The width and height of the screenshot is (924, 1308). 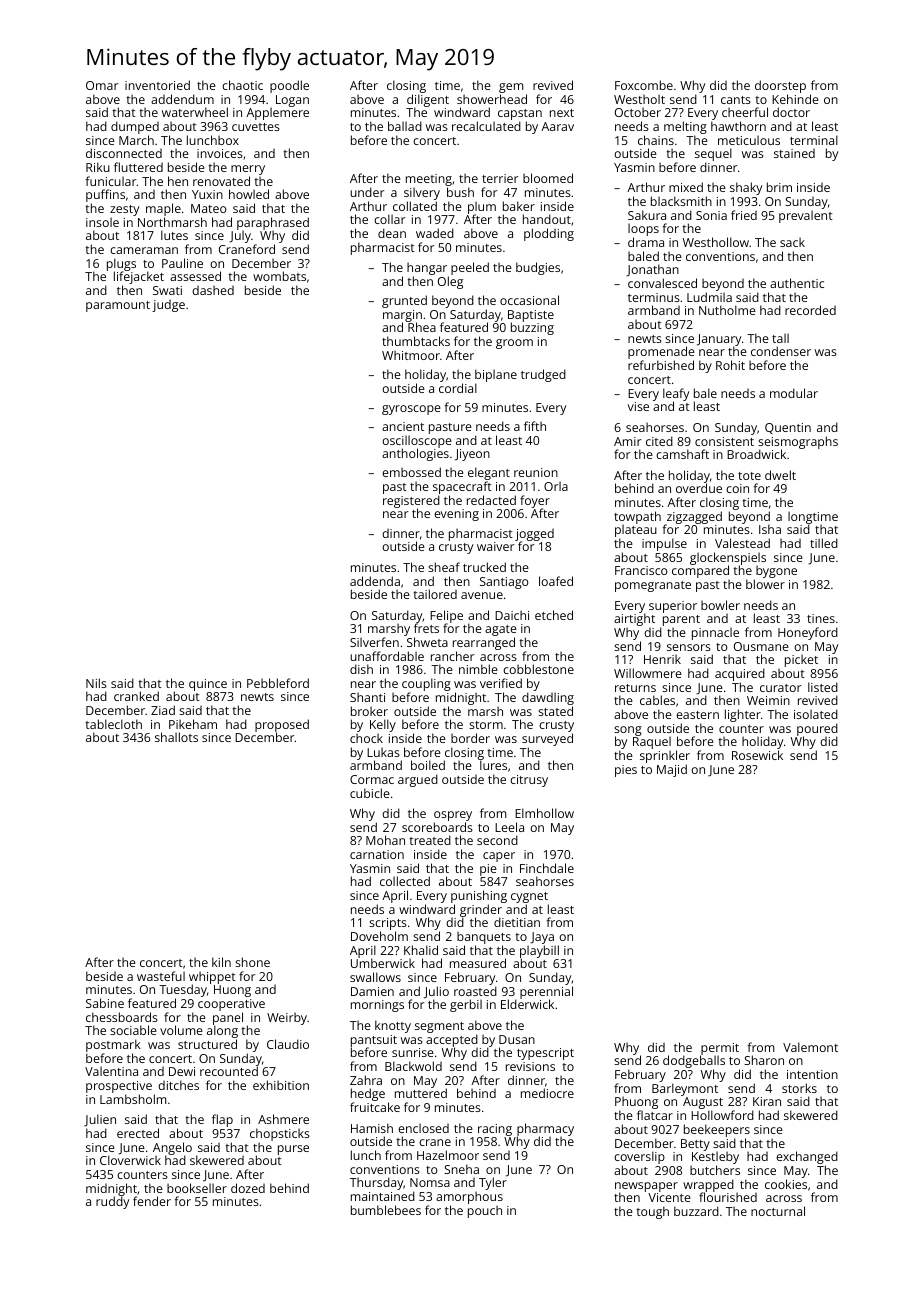 What do you see at coordinates (548, 178) in the screenshot?
I see `bloomed` at bounding box center [548, 178].
